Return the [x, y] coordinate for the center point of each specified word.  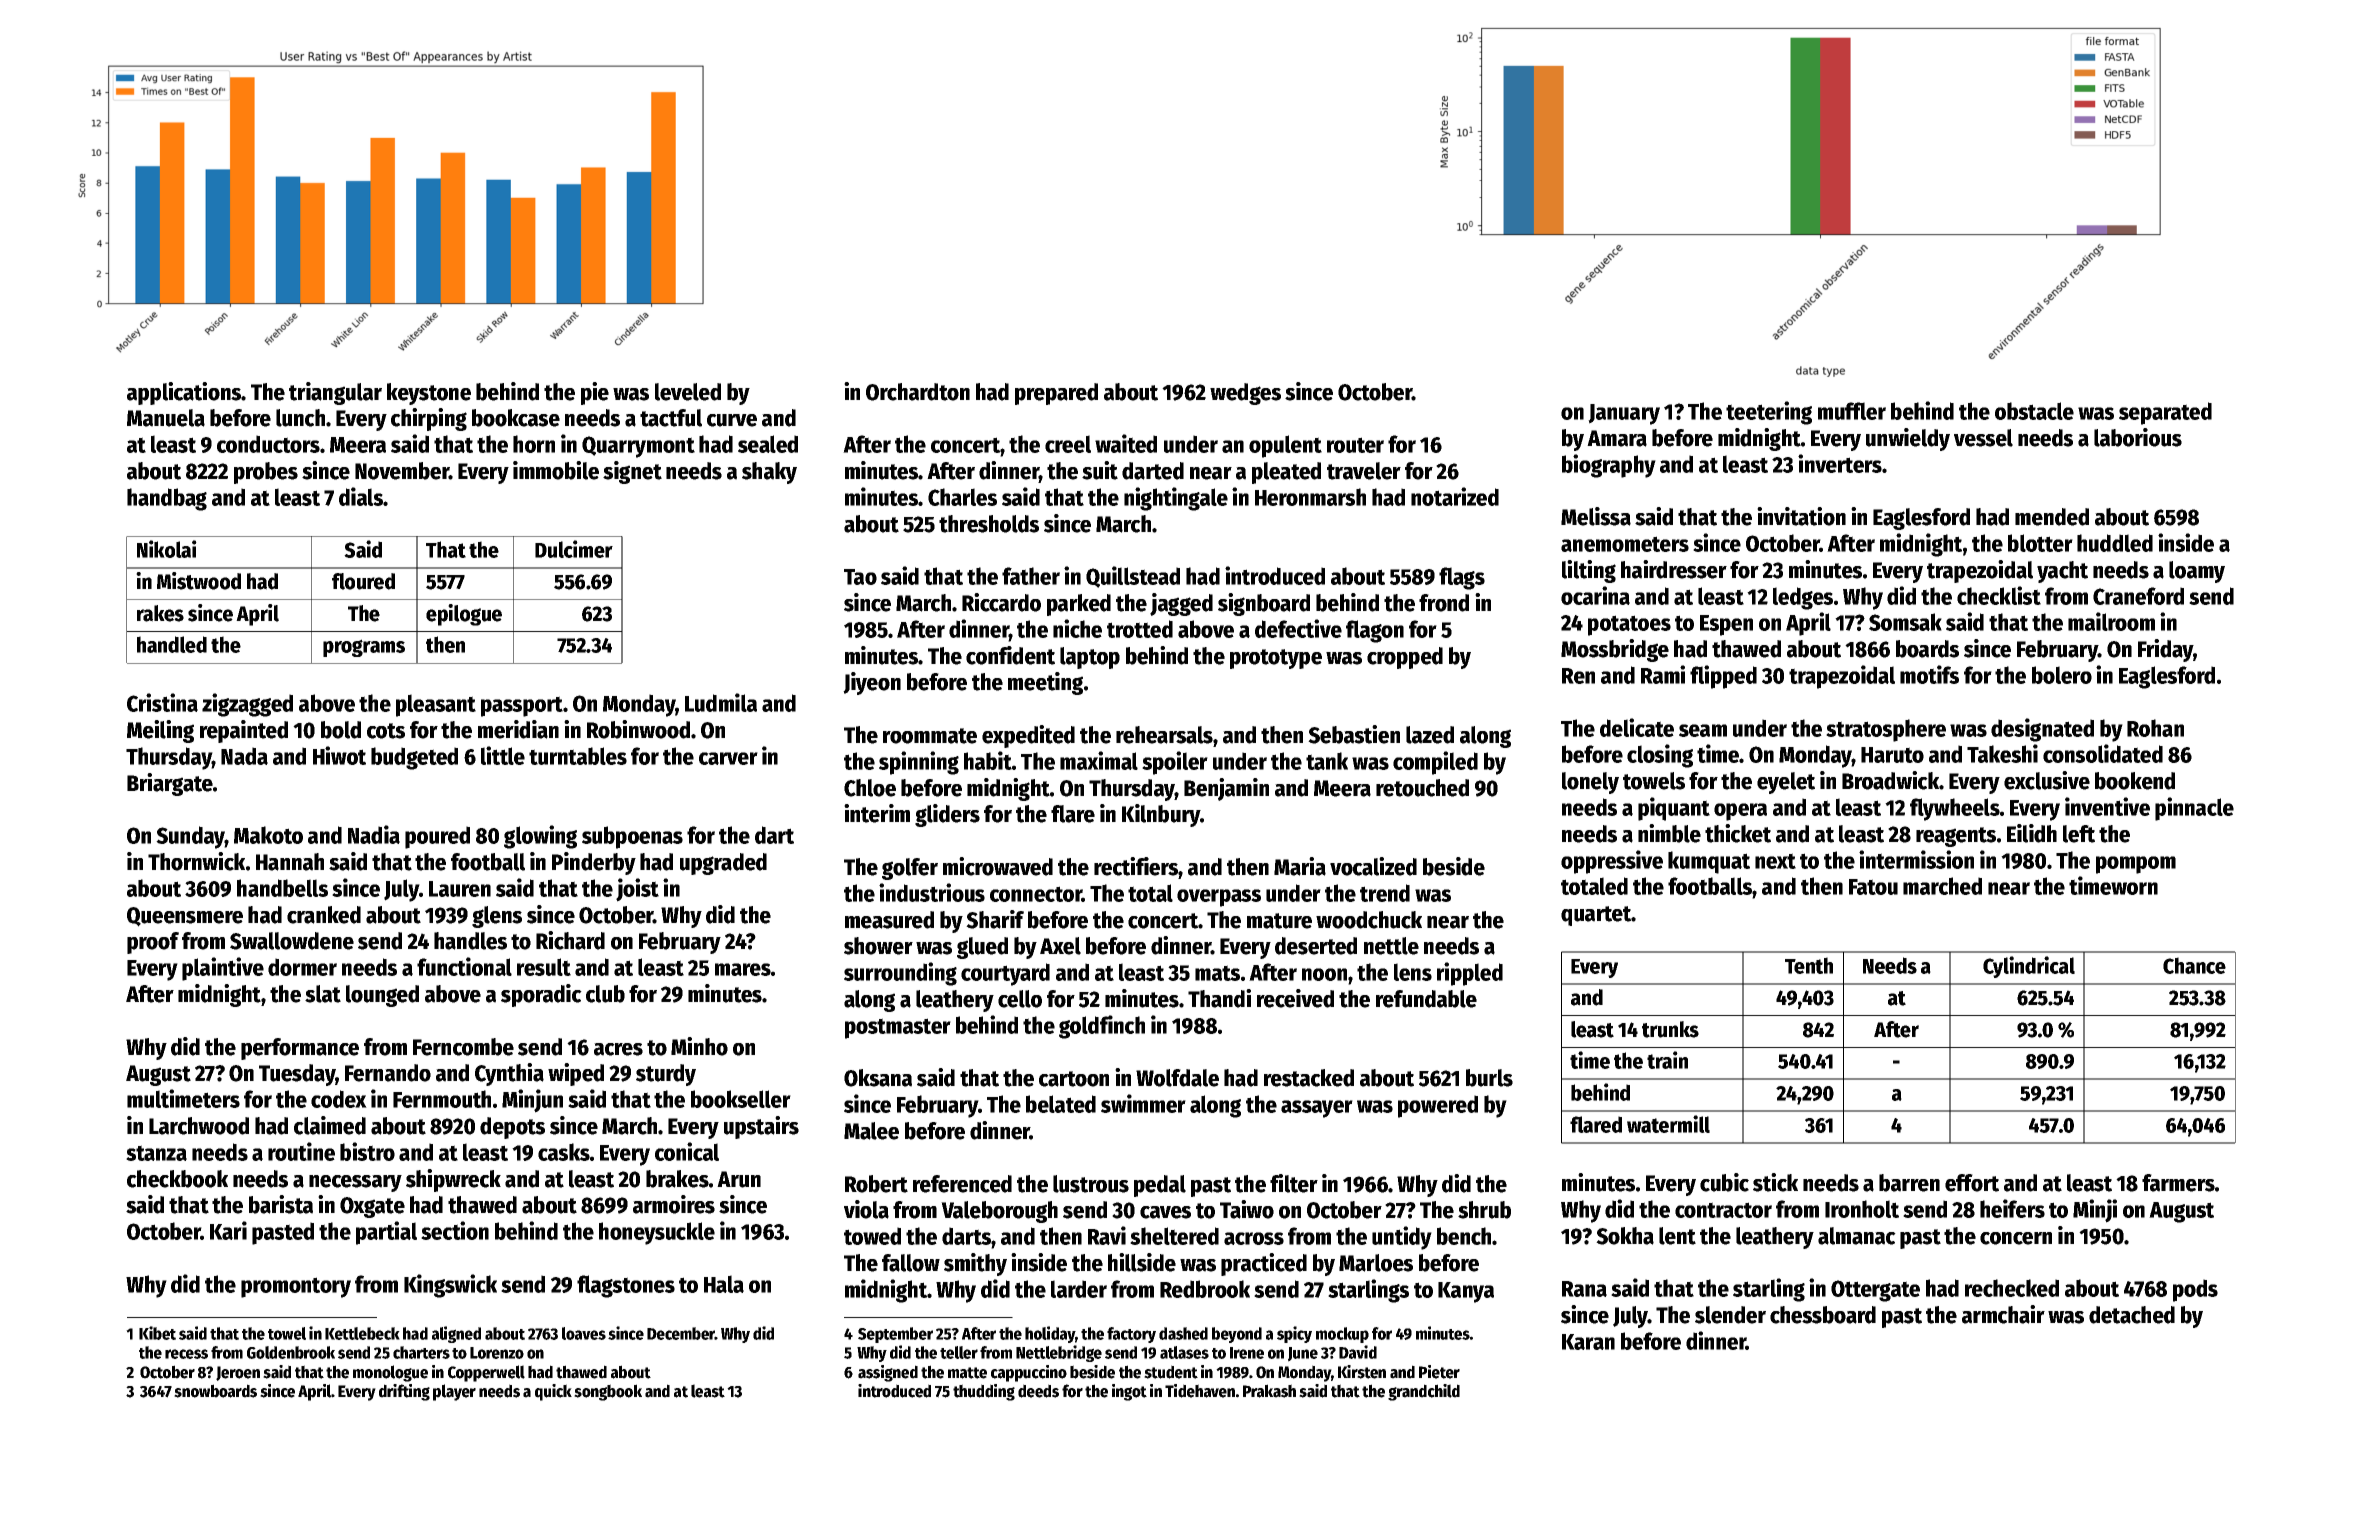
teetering [1769, 413]
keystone [429, 394]
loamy [2197, 572]
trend [1385, 893]
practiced [1264, 1264]
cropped [1405, 658]
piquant [1674, 809]
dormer [302, 967]
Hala [724, 1284]
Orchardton [918, 392]
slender [1730, 1315]
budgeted [414, 758]
